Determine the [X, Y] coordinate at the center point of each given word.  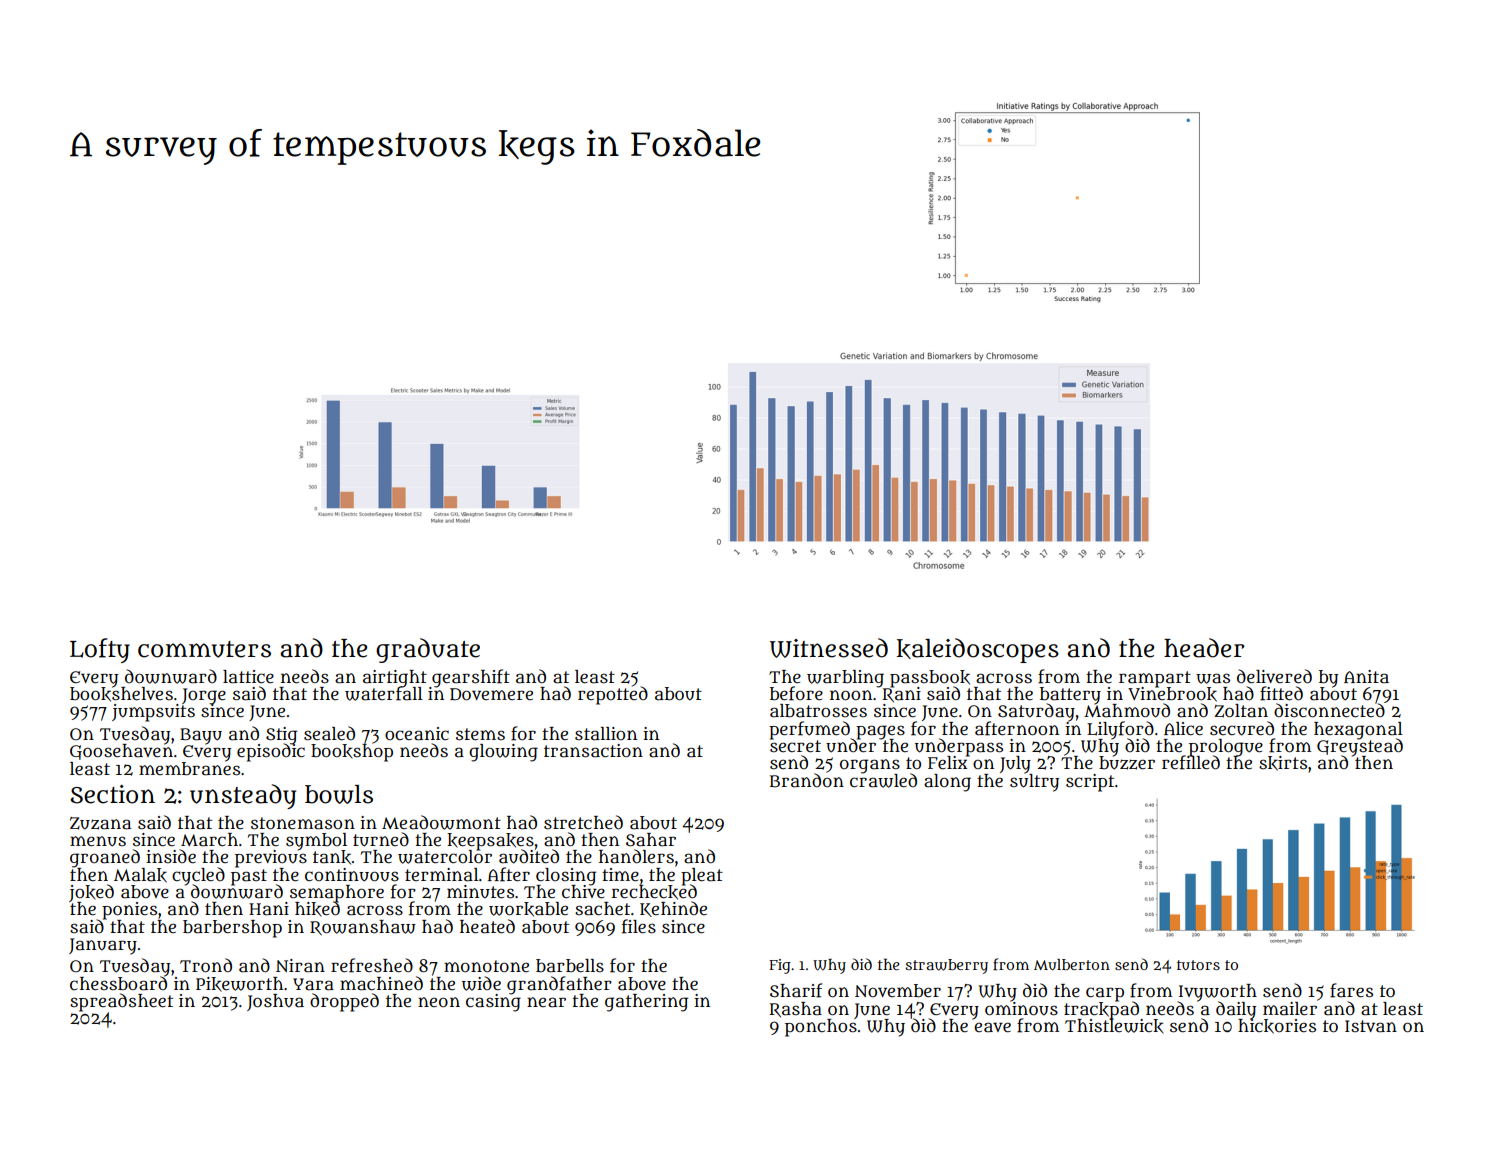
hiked [317, 909]
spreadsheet [121, 1002]
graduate [428, 650]
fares [1351, 990]
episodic [271, 753]
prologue [1226, 747]
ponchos [821, 1028]
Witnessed [829, 648]
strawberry [946, 966]
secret [795, 746]
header [1204, 648]
